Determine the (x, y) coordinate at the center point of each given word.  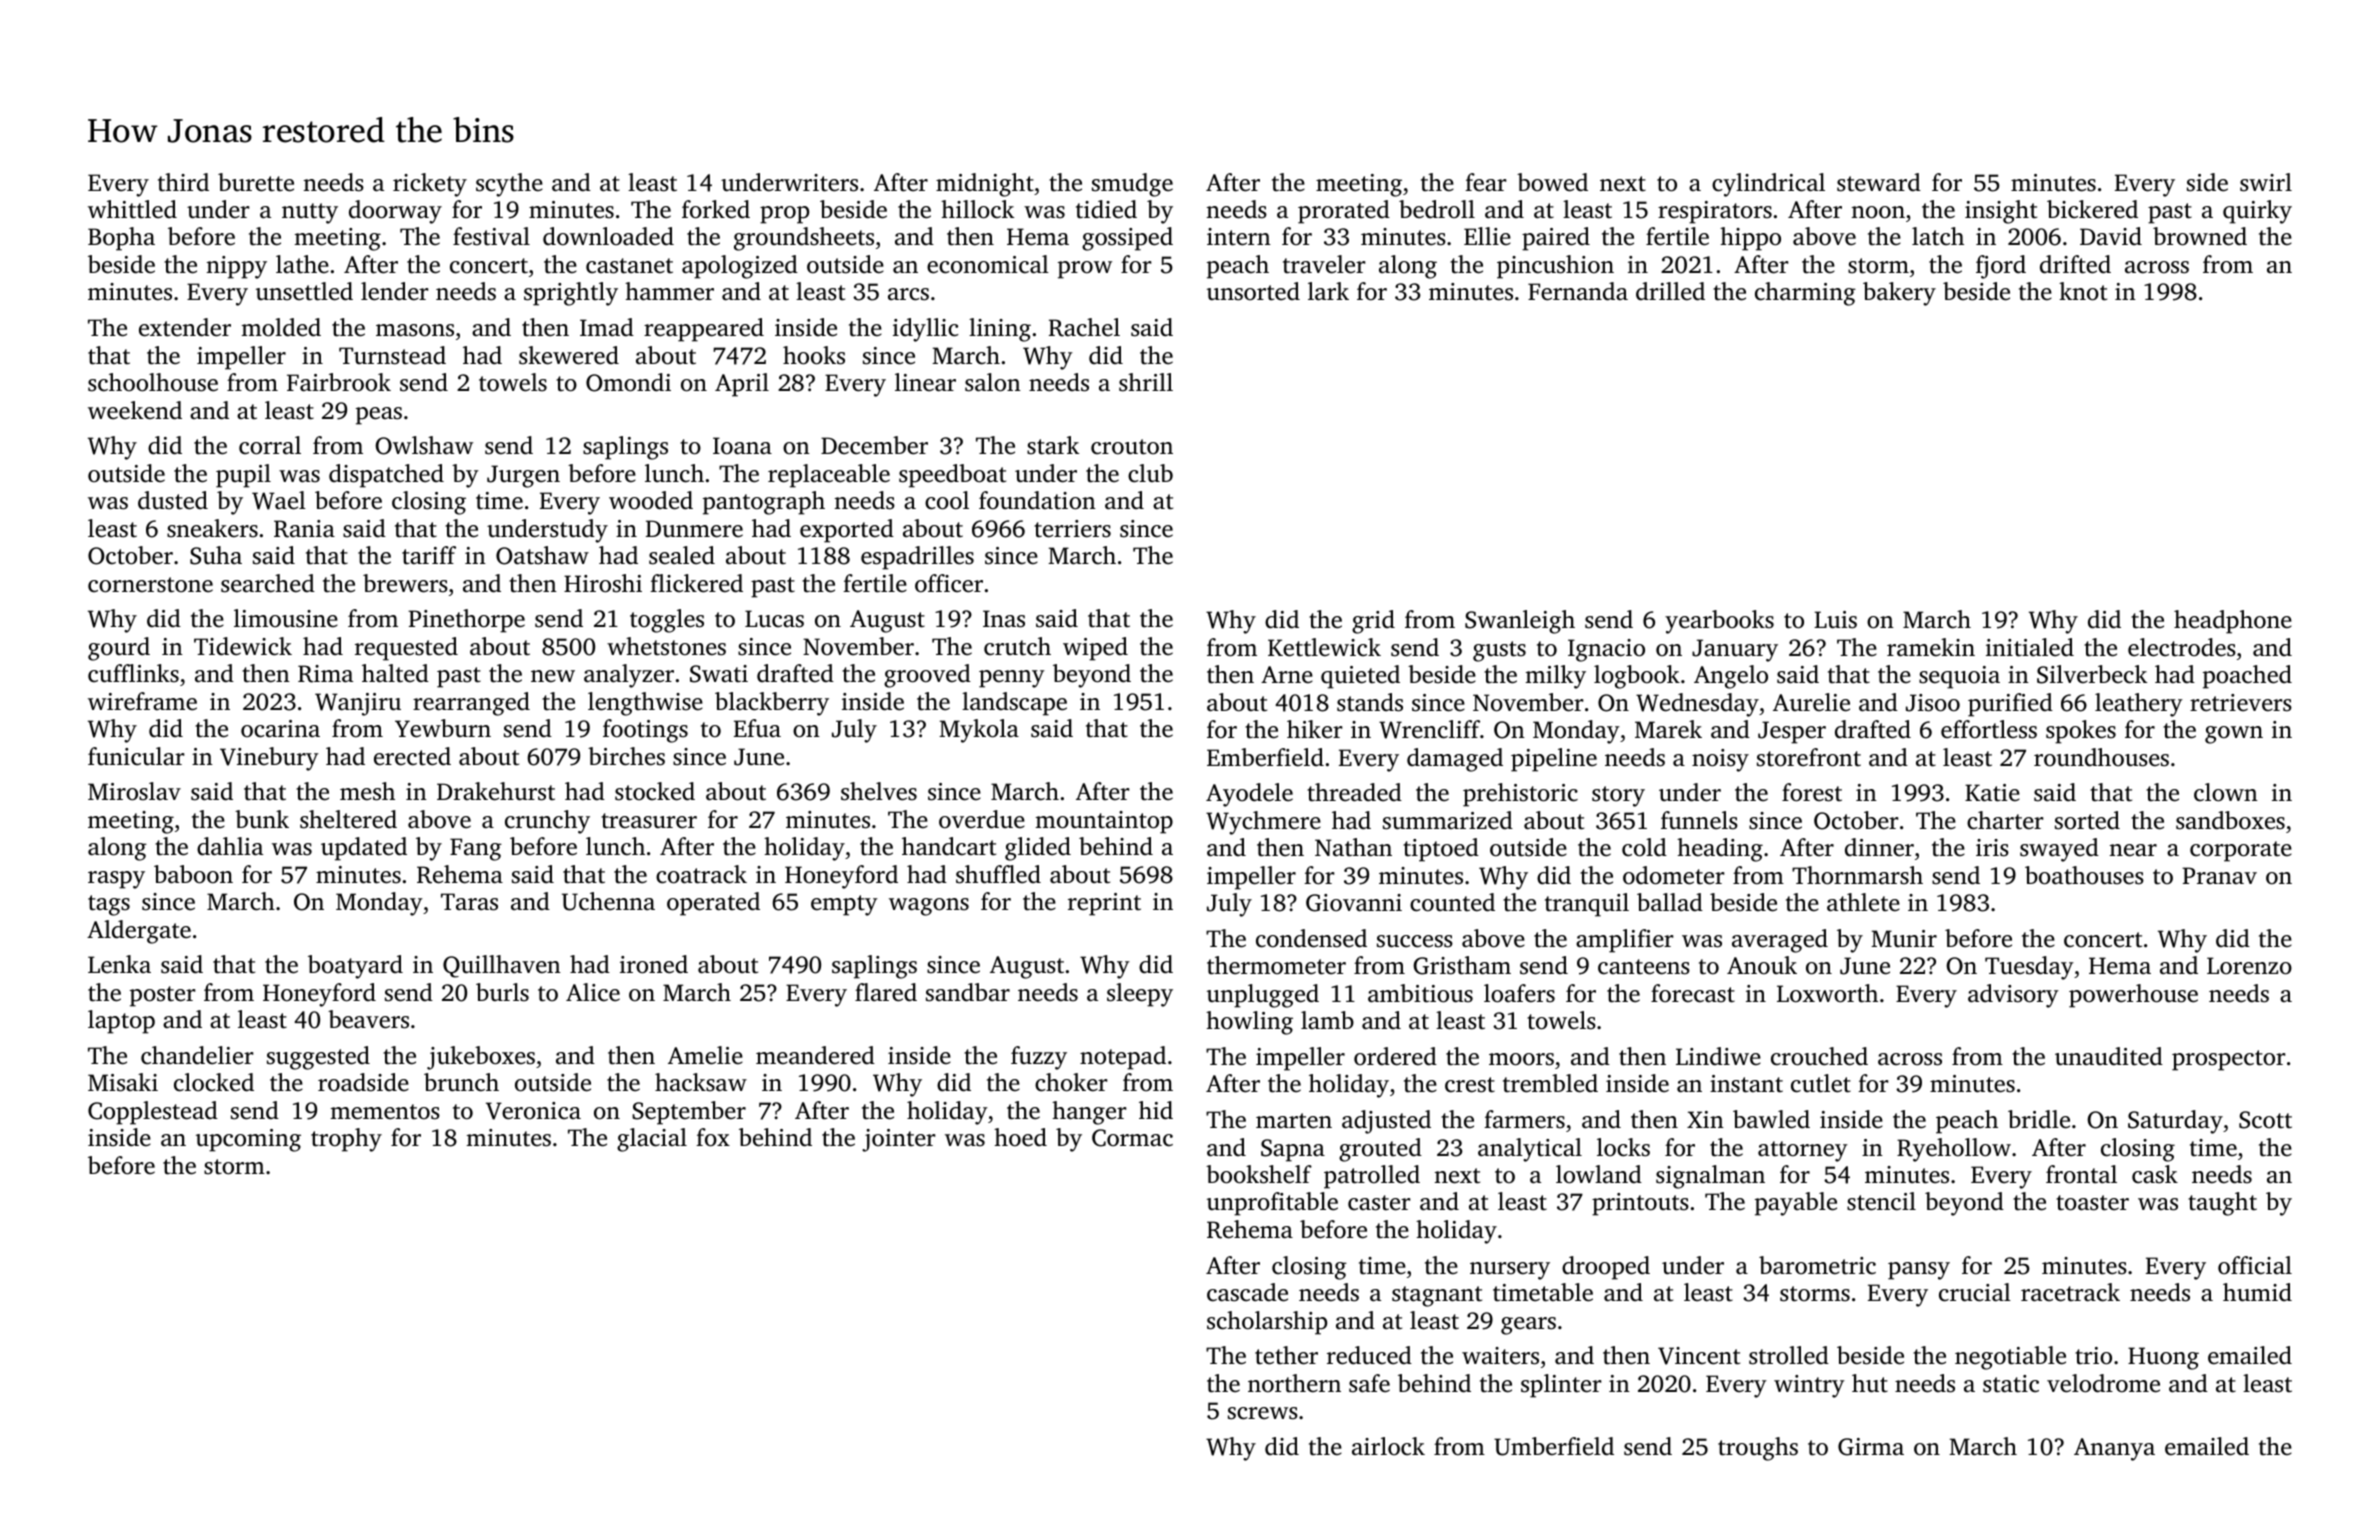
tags (109, 905)
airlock (1388, 1446)
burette (256, 182)
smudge (1132, 185)
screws (1263, 1413)
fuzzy (1039, 1058)
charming (1805, 294)
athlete (1863, 902)
